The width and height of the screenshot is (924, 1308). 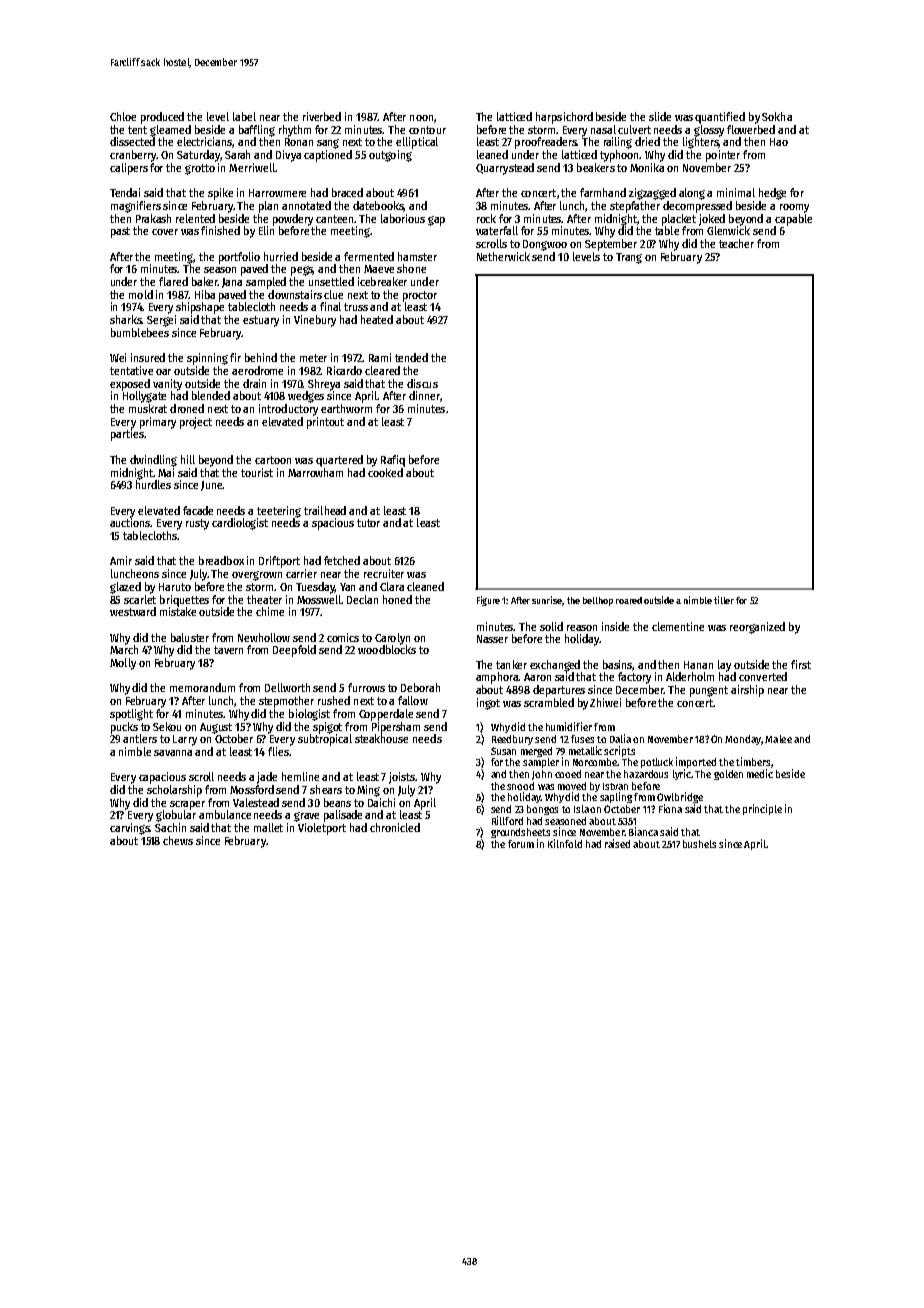 I want to click on stepfather, so click(x=635, y=207).
